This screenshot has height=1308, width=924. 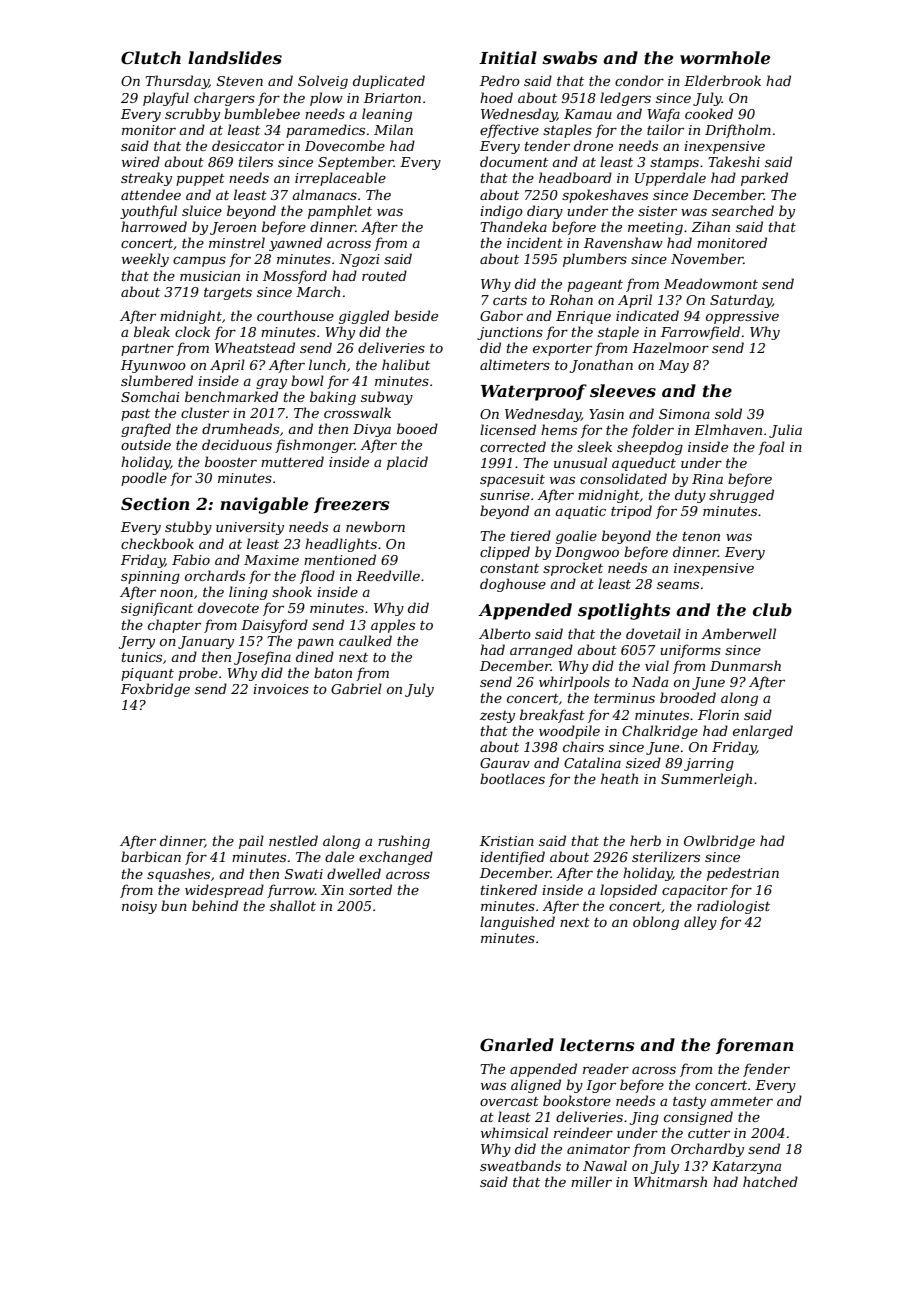 What do you see at coordinates (139, 907) in the screenshot?
I see `noisy` at bounding box center [139, 907].
